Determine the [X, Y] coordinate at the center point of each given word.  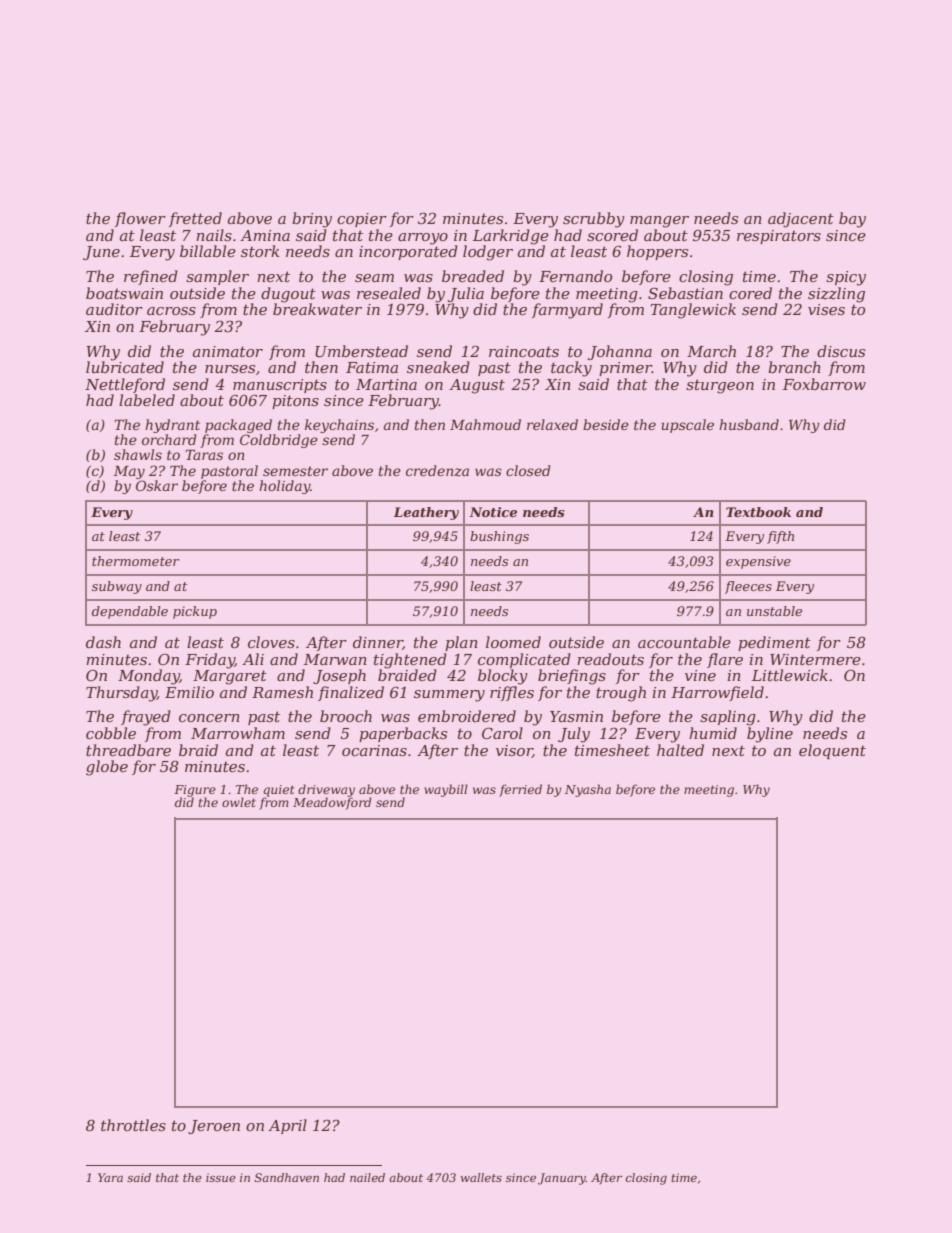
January [562, 1179]
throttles [133, 1125]
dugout [288, 295]
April [287, 1126]
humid [713, 733]
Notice [493, 512]
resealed [389, 293]
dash [103, 642]
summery [449, 696]
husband [749, 424]
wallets [481, 1177]
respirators [779, 237]
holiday [284, 487]
